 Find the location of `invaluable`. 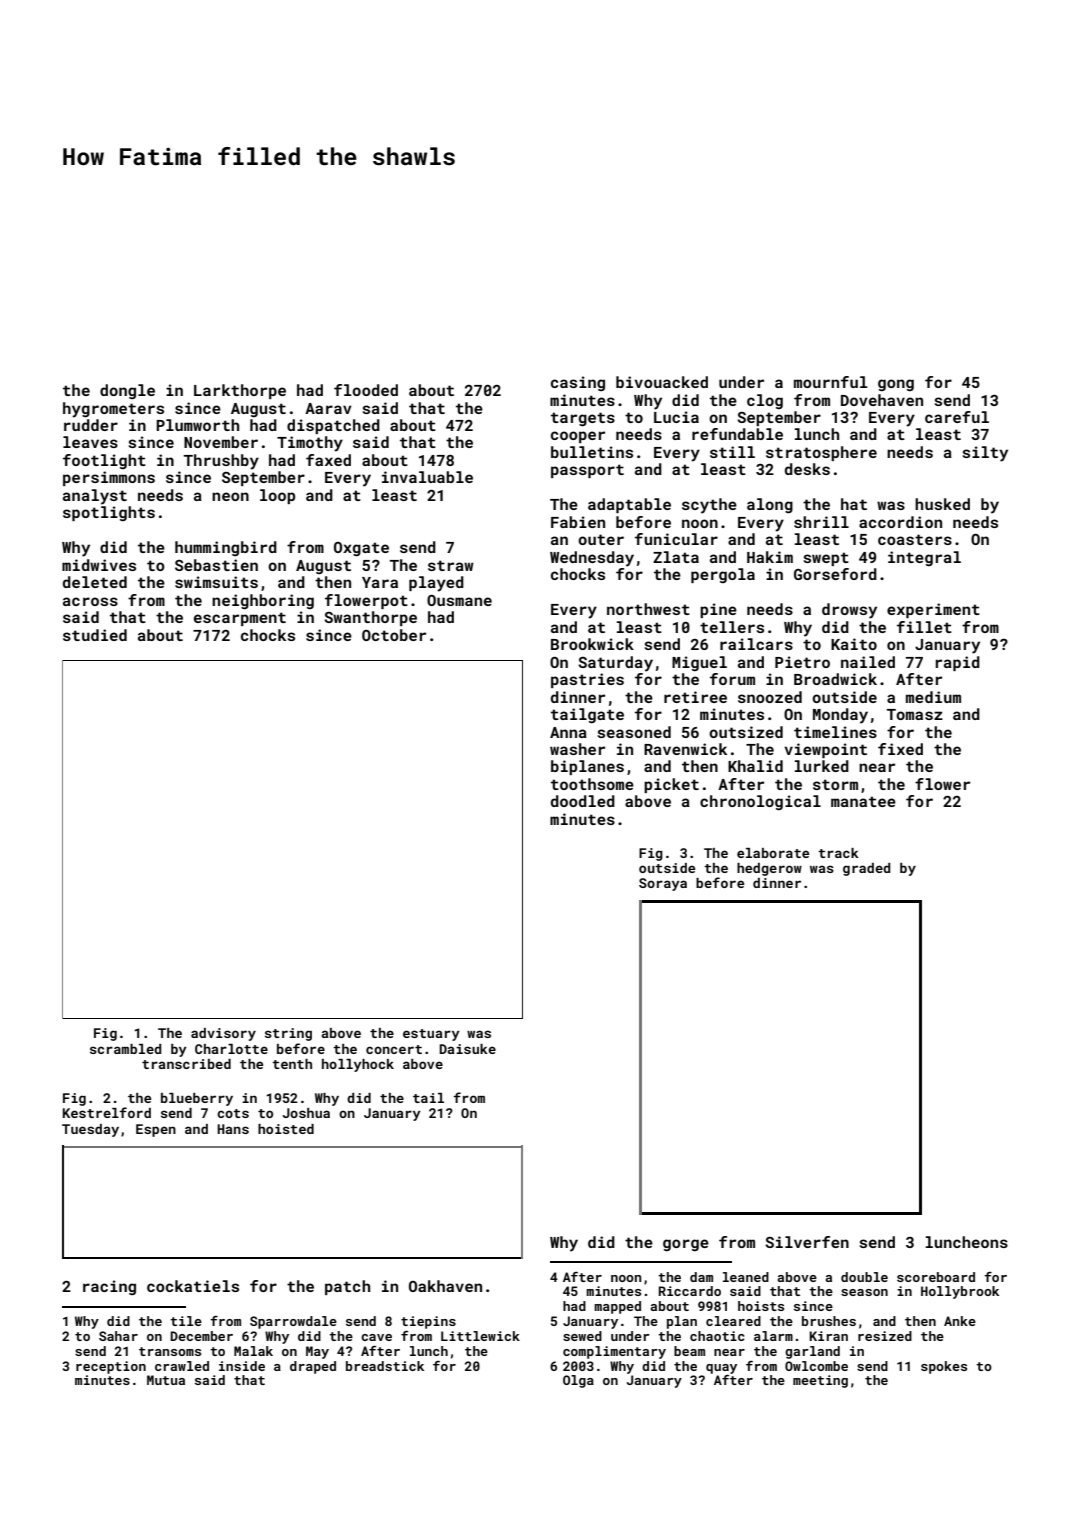

invaluable is located at coordinates (427, 477).
